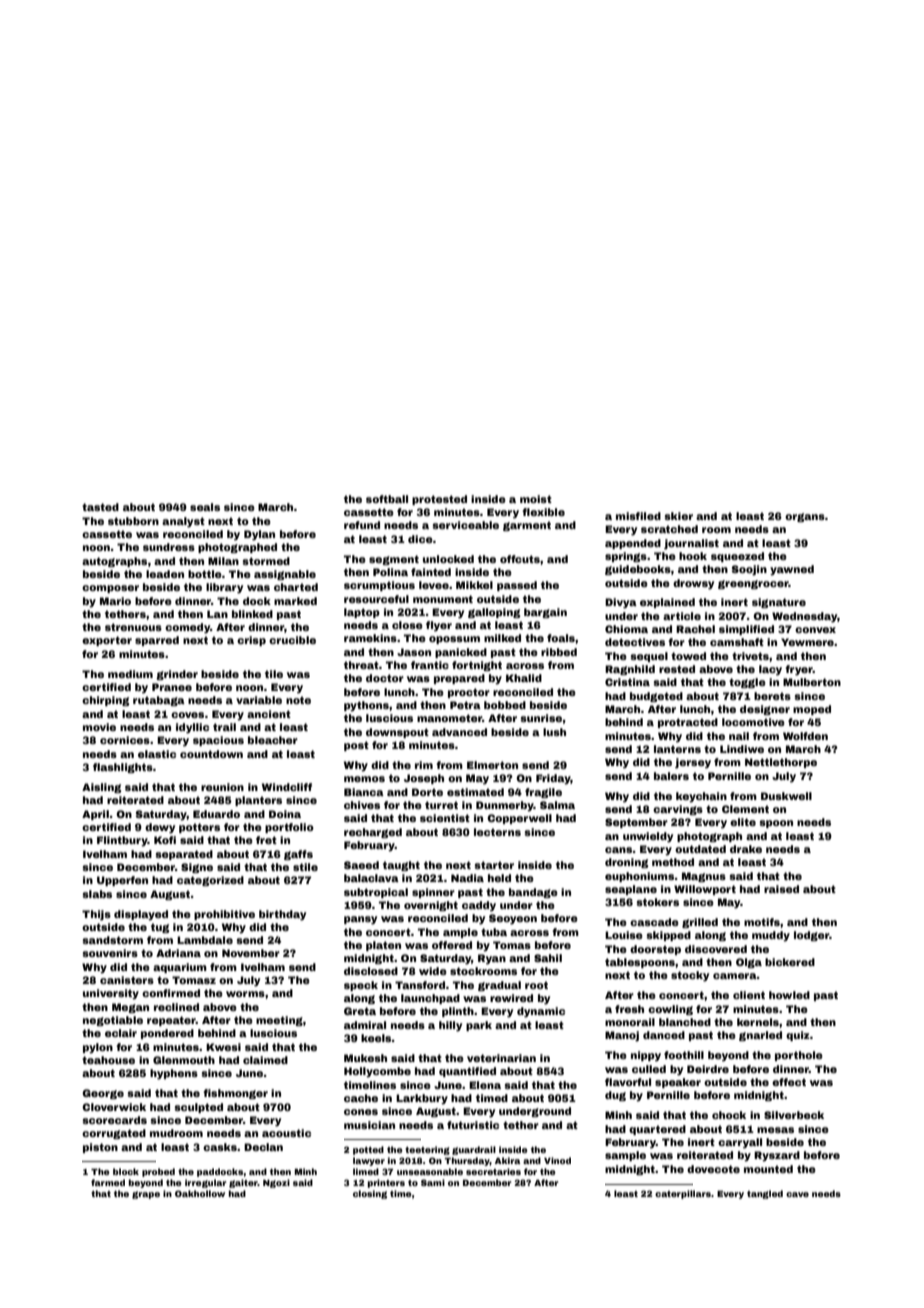 The width and height of the page is (924, 1308). I want to click on veterinarian, so click(501, 1058).
